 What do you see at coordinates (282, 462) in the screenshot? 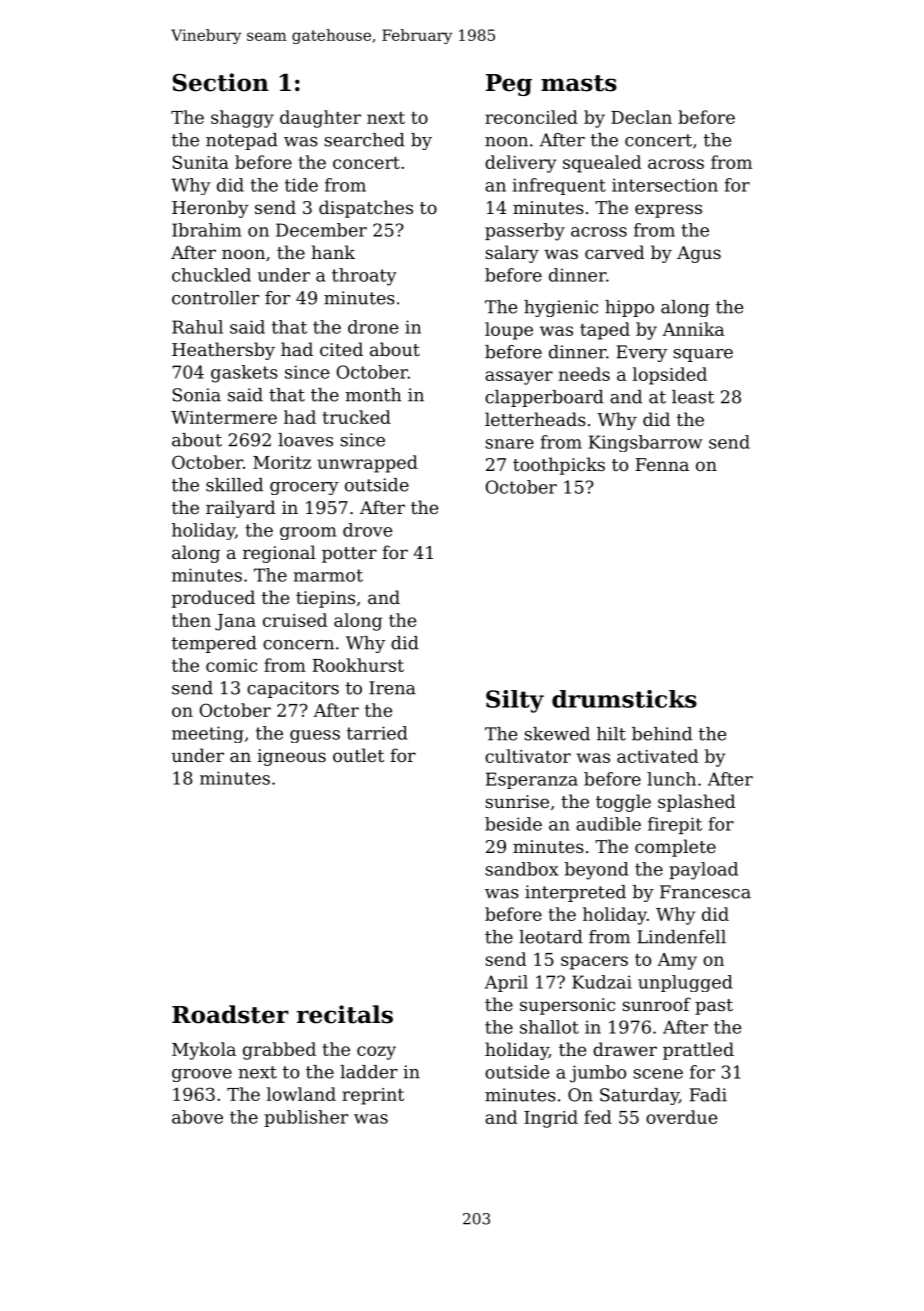
I see `Moritz` at bounding box center [282, 462].
